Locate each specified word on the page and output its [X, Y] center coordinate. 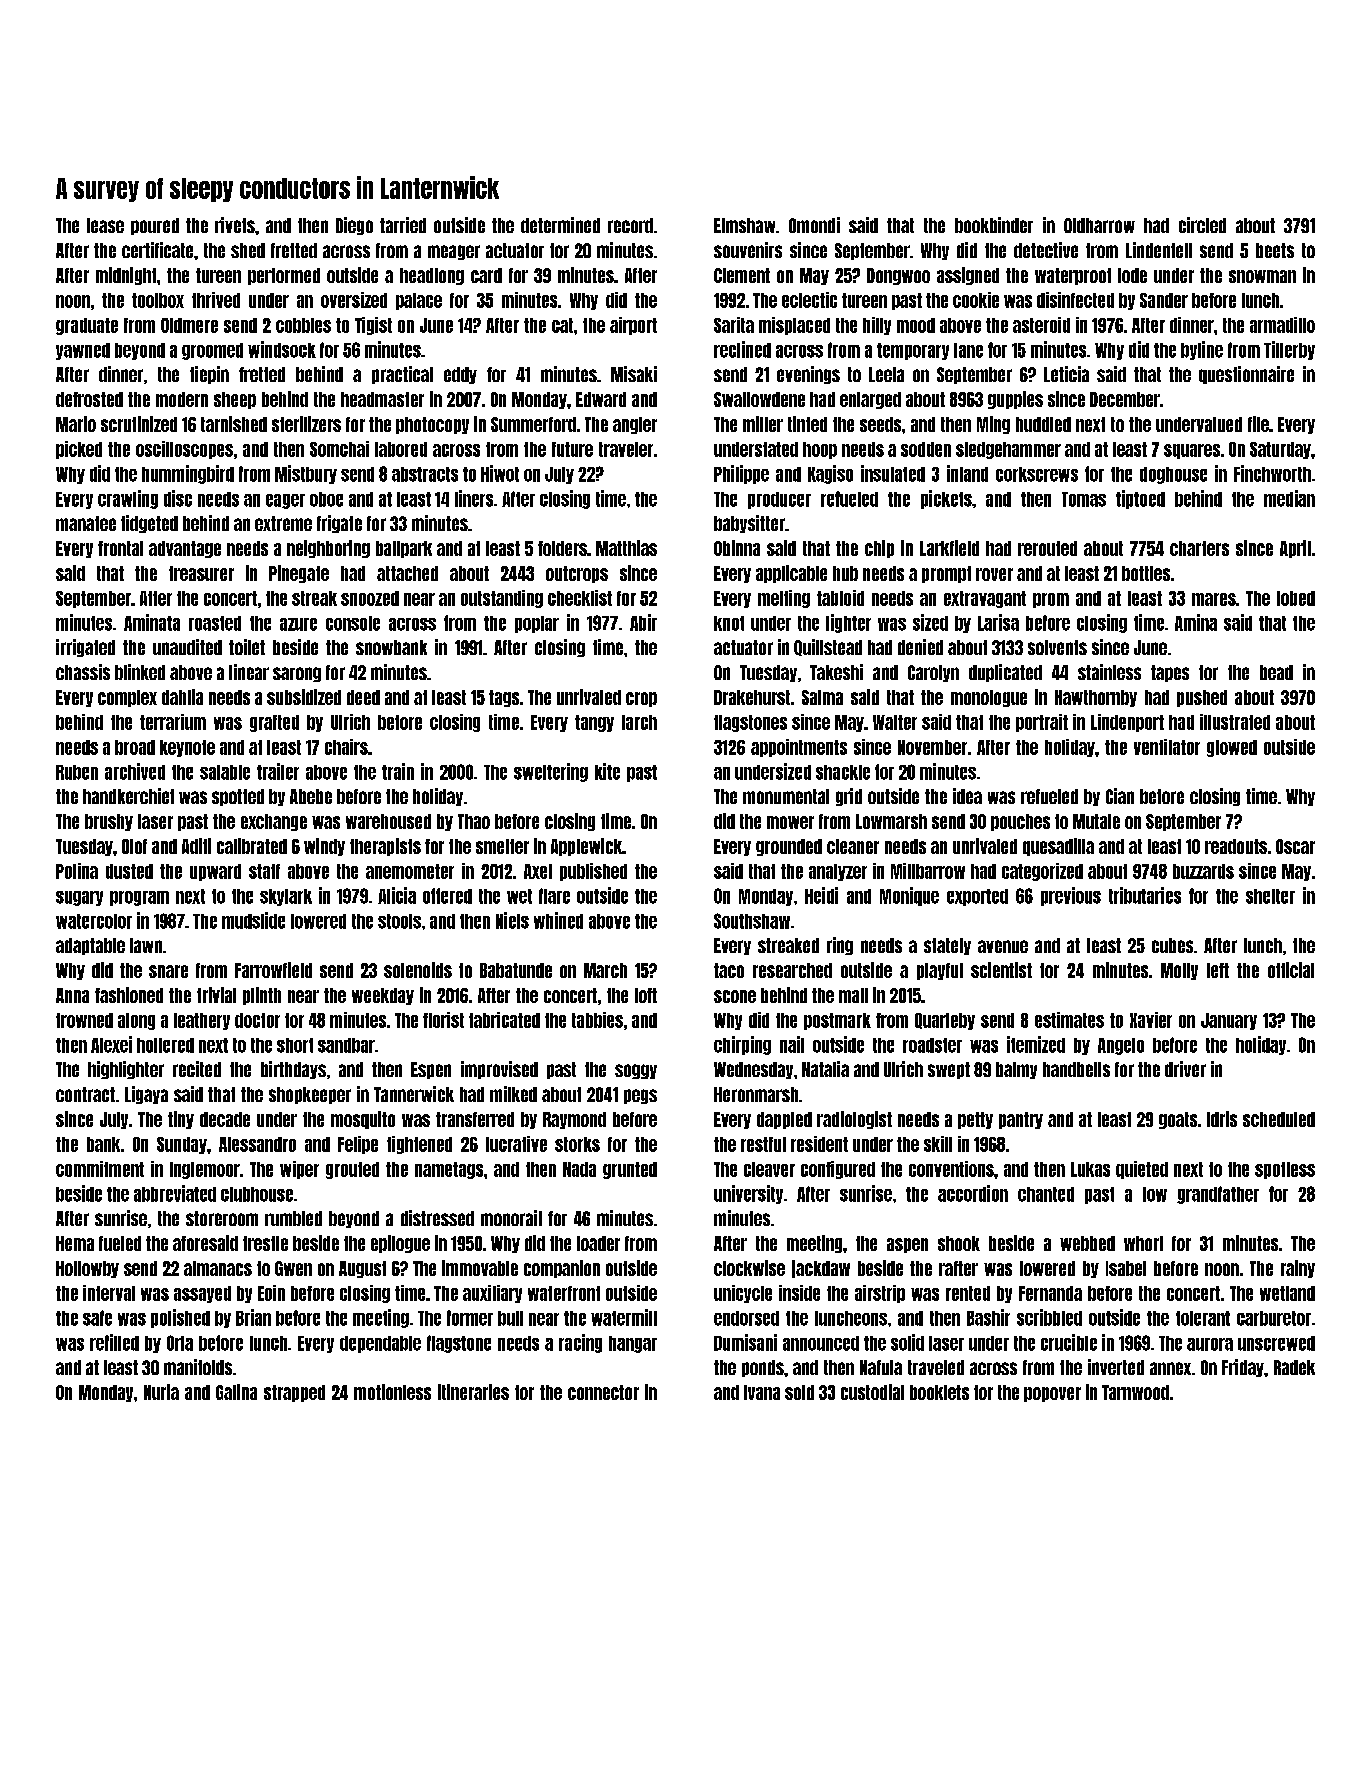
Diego [354, 226]
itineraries [473, 1392]
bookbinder [994, 225]
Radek [1294, 1367]
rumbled [293, 1218]
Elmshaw [744, 225]
